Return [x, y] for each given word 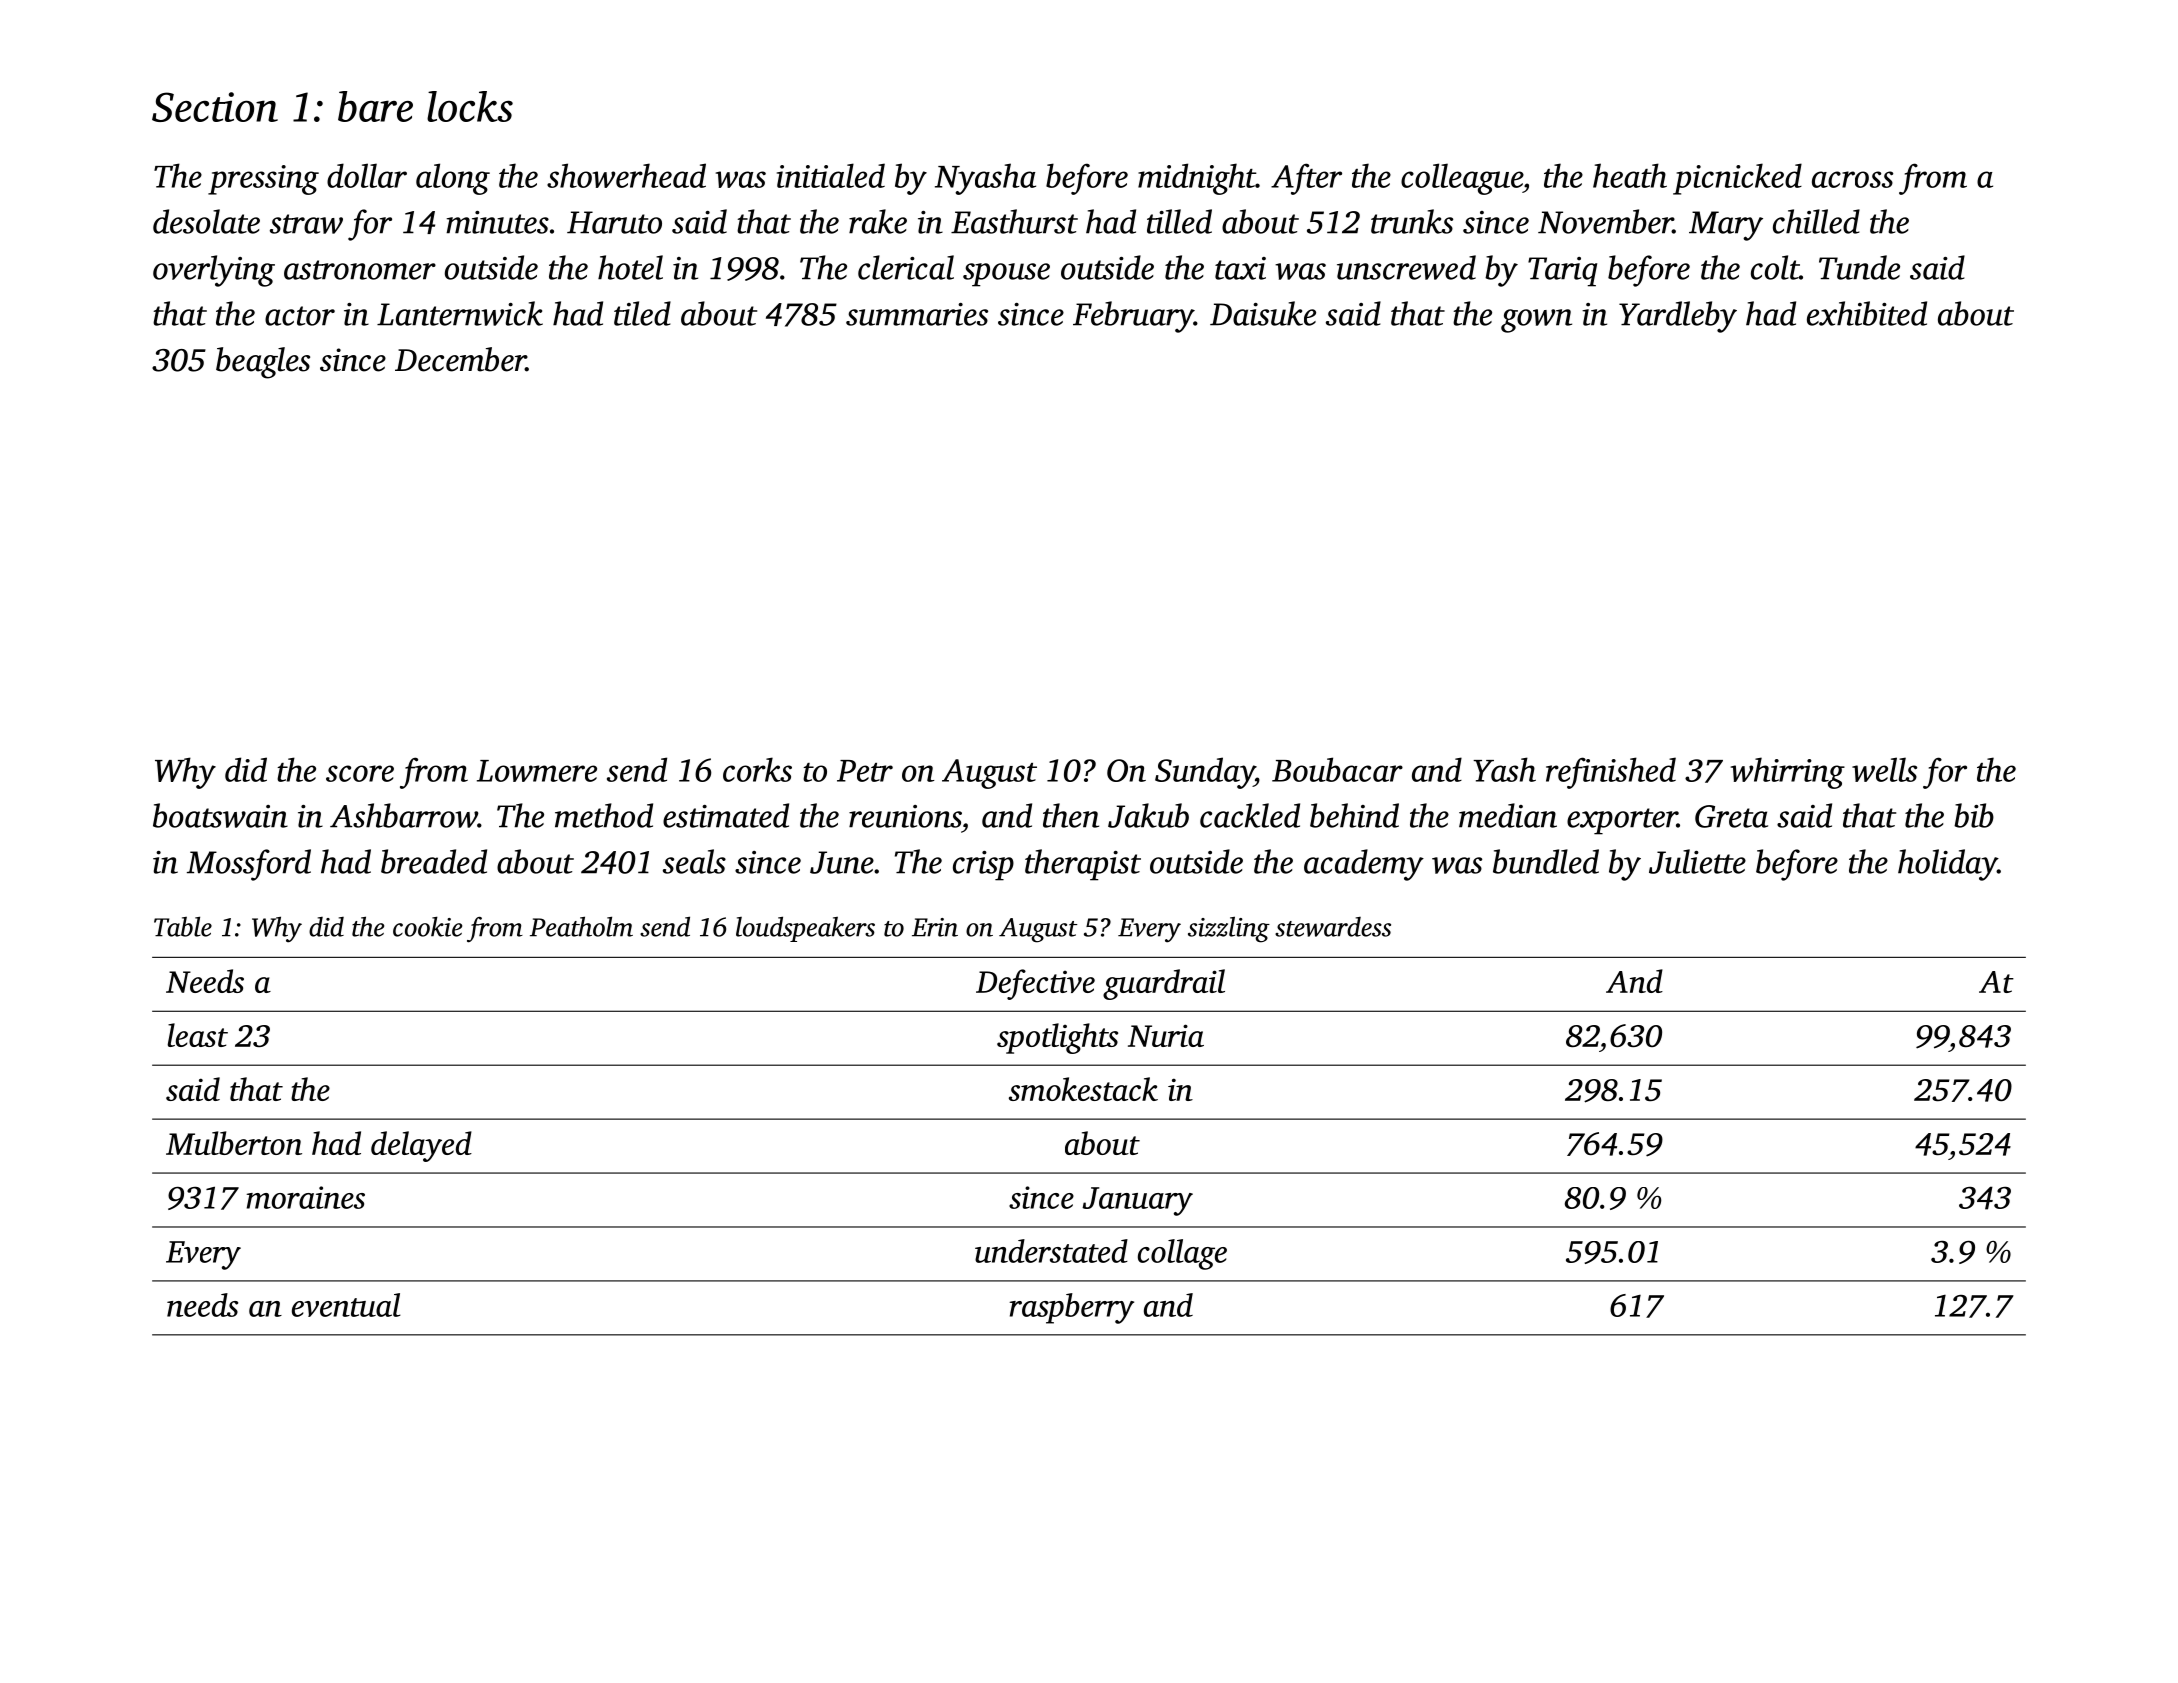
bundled [1546, 861]
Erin [935, 927]
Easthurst [1014, 221]
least [198, 1035]
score [360, 773]
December [460, 359]
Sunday [1205, 773]
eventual [346, 1305]
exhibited [1867, 313]
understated [1051, 1251]
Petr [865, 771]
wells [1884, 769]
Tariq [1562, 272]
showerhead [626, 175]
